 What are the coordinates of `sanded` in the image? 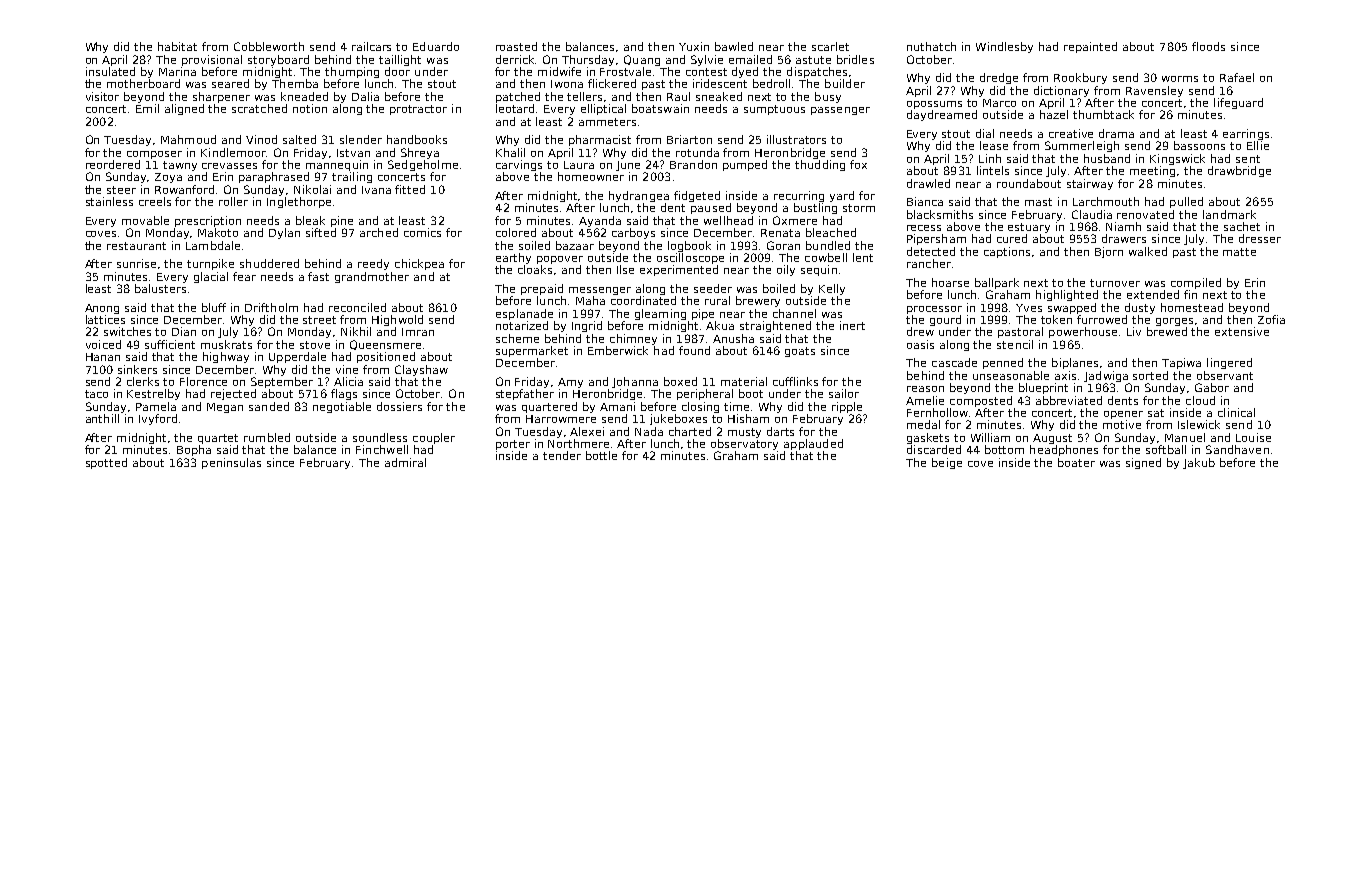 It's located at (269, 406).
